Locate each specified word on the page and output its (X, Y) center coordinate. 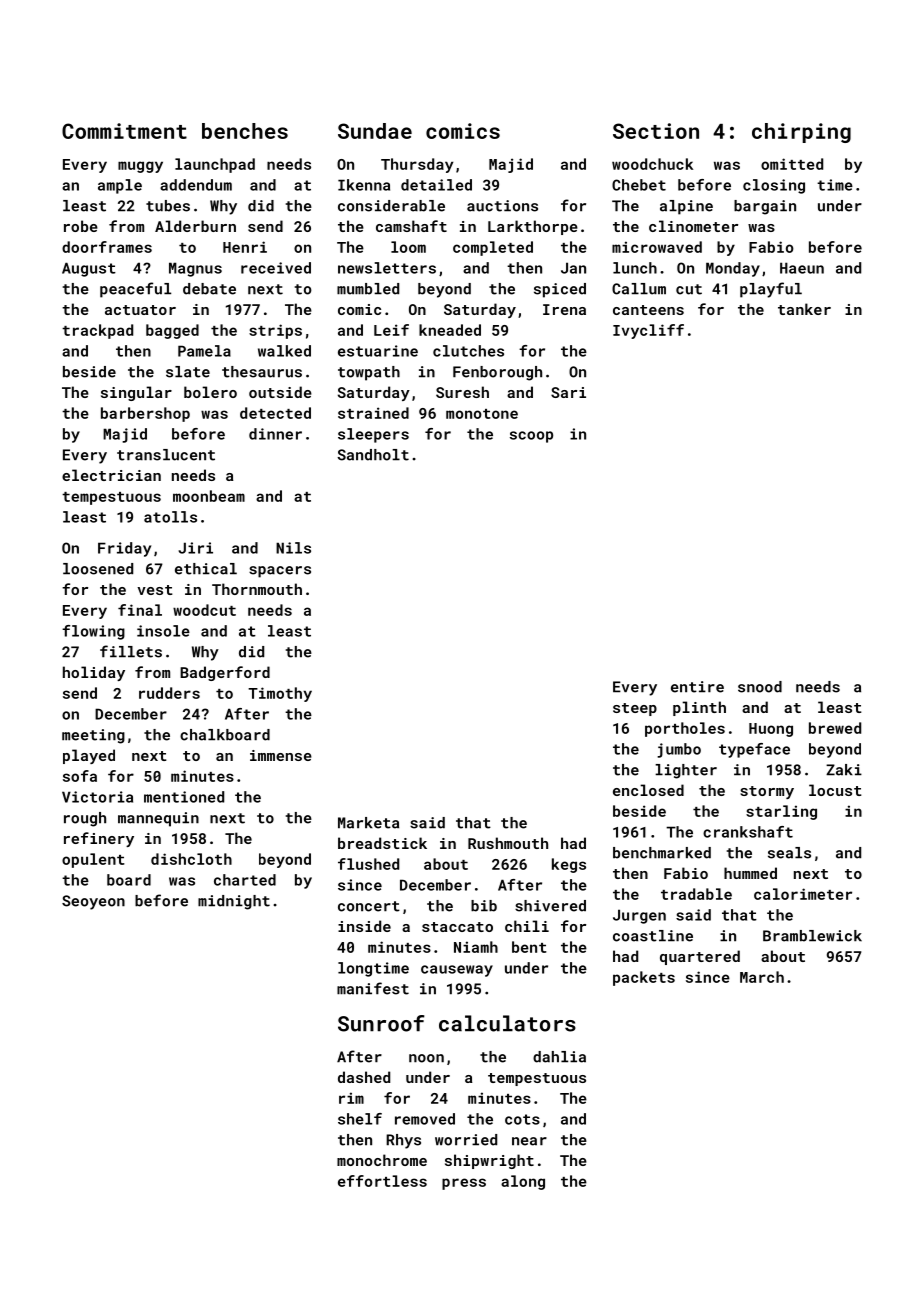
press (464, 1184)
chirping (801, 133)
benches (245, 131)
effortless (382, 1181)
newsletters (387, 268)
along (523, 1182)
